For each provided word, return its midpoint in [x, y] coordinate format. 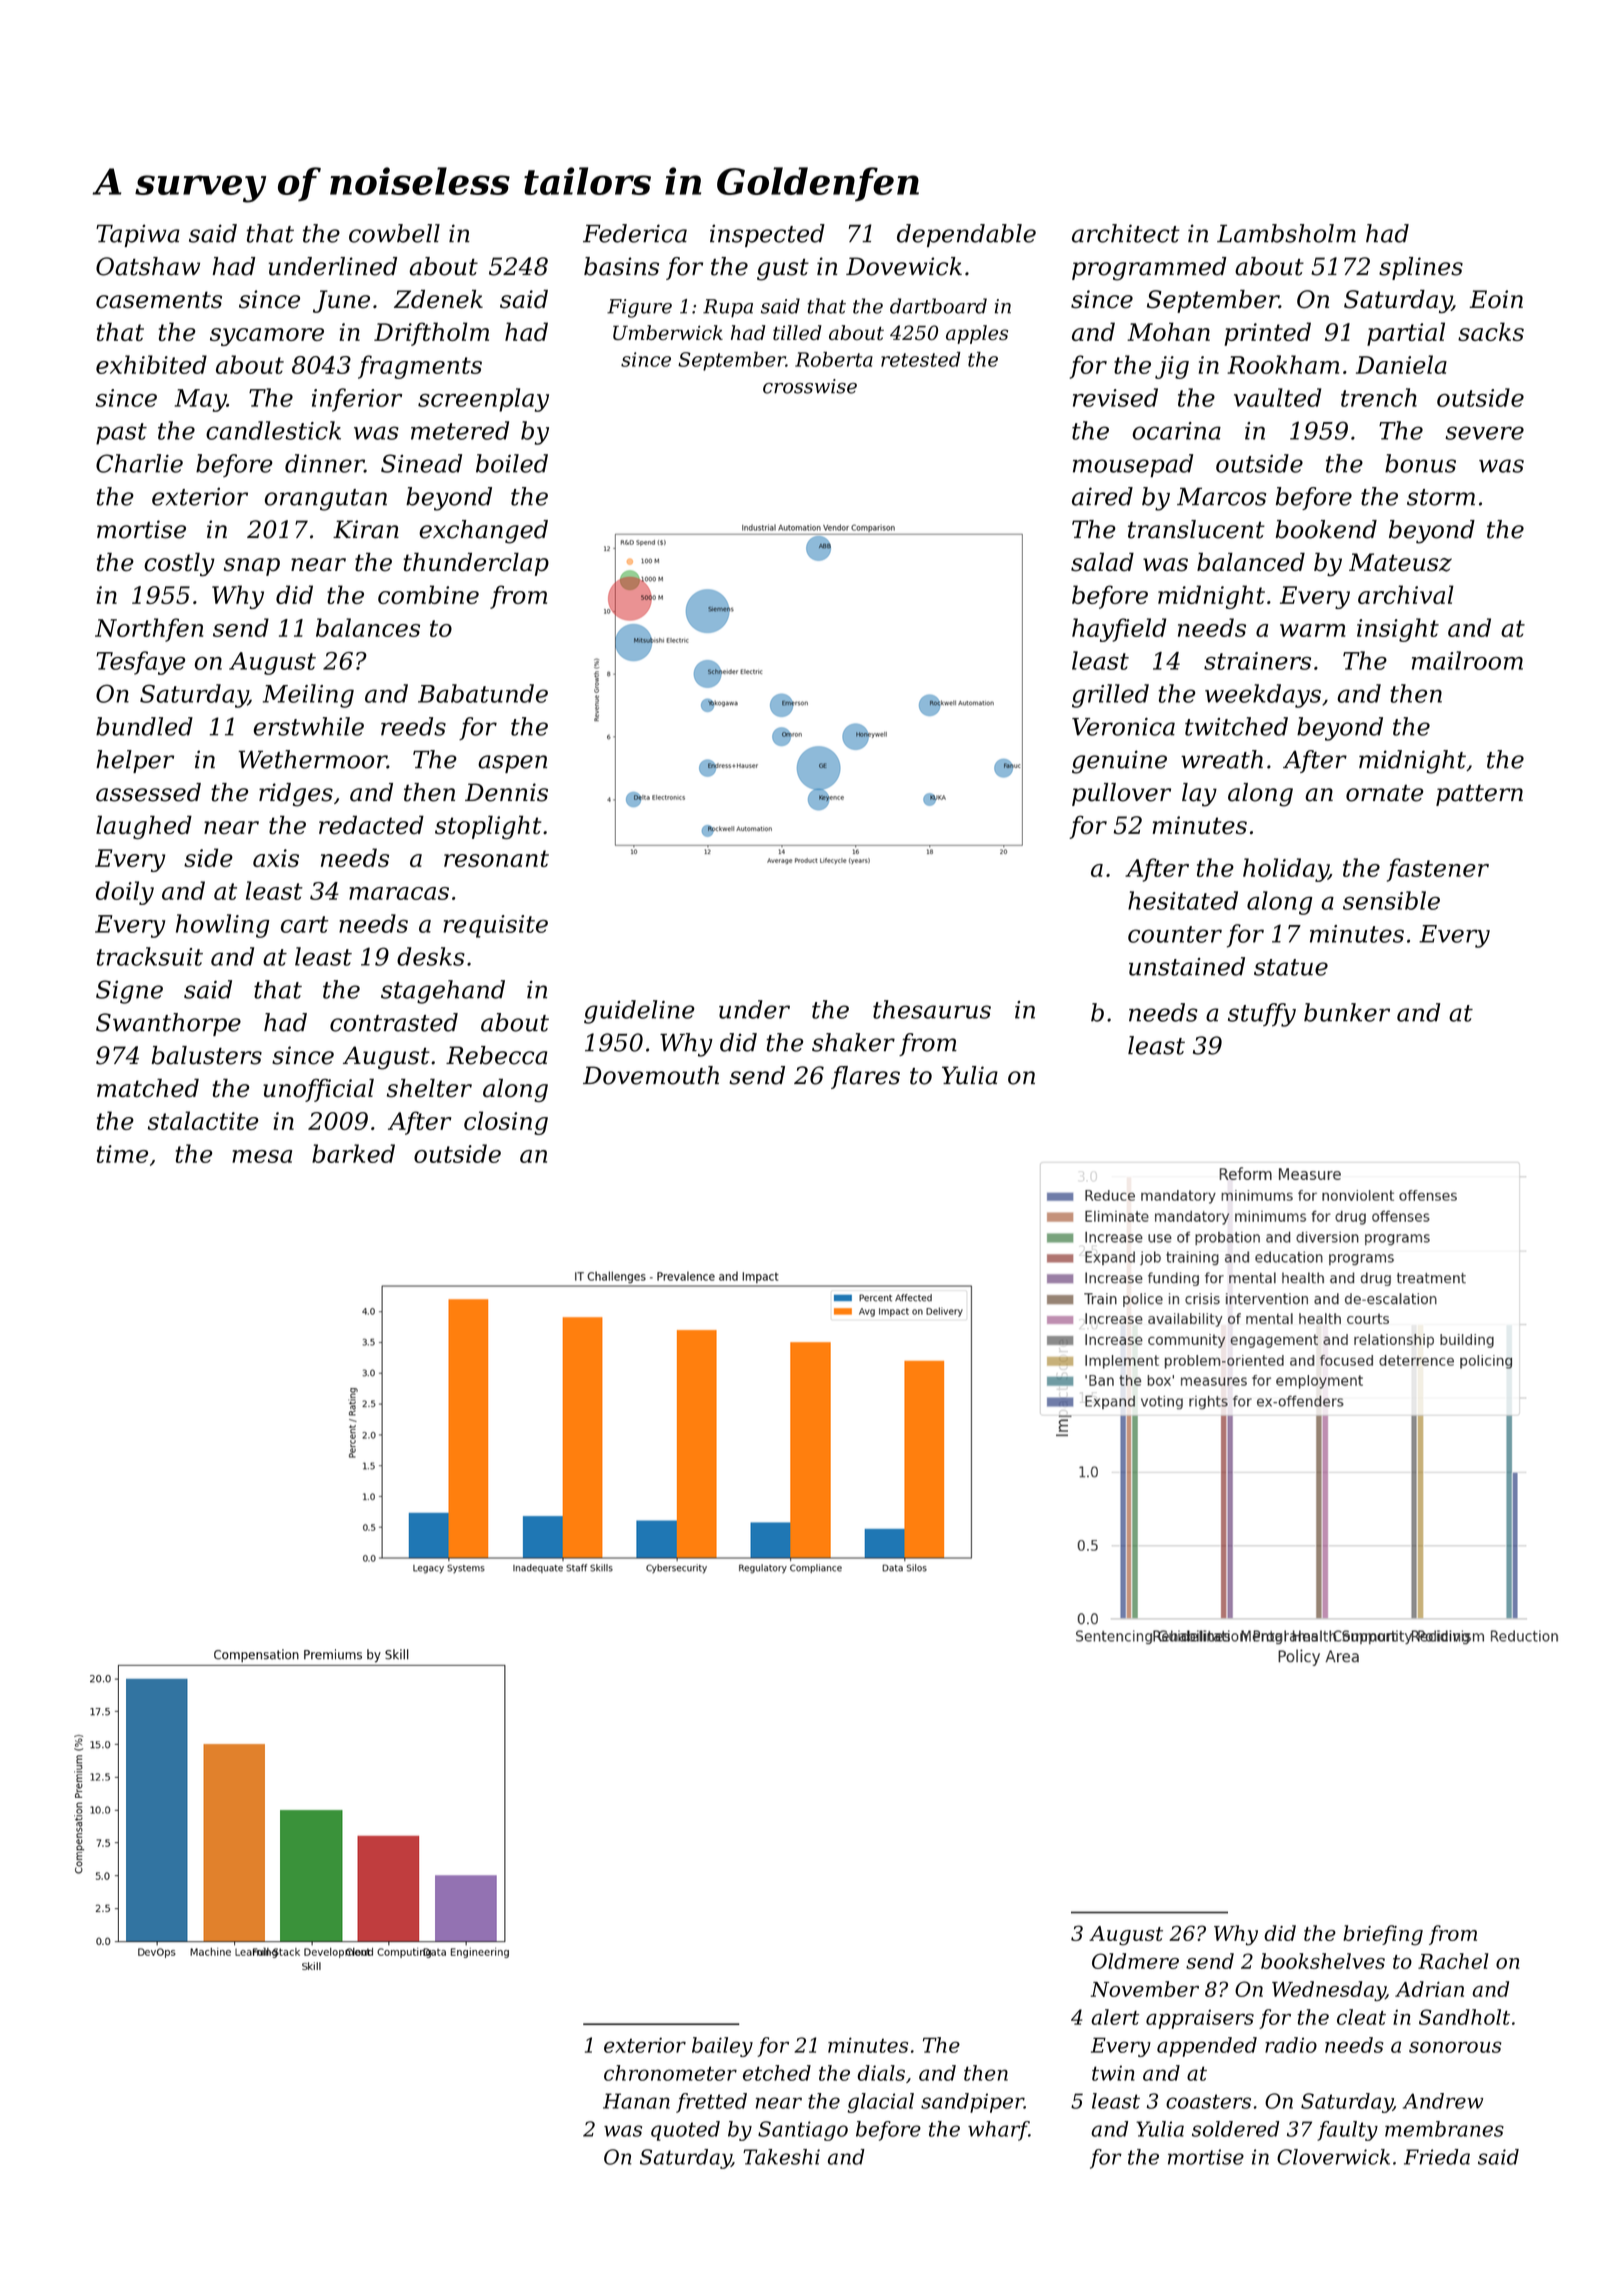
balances [368, 627]
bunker [1347, 1012]
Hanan [636, 2101]
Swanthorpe [168, 1024]
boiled [512, 463]
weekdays [1263, 696]
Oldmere [1135, 1961]
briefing [1383, 1935]
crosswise [810, 386]
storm [1441, 497]
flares [865, 1077]
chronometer [670, 2073]
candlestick [273, 430]
